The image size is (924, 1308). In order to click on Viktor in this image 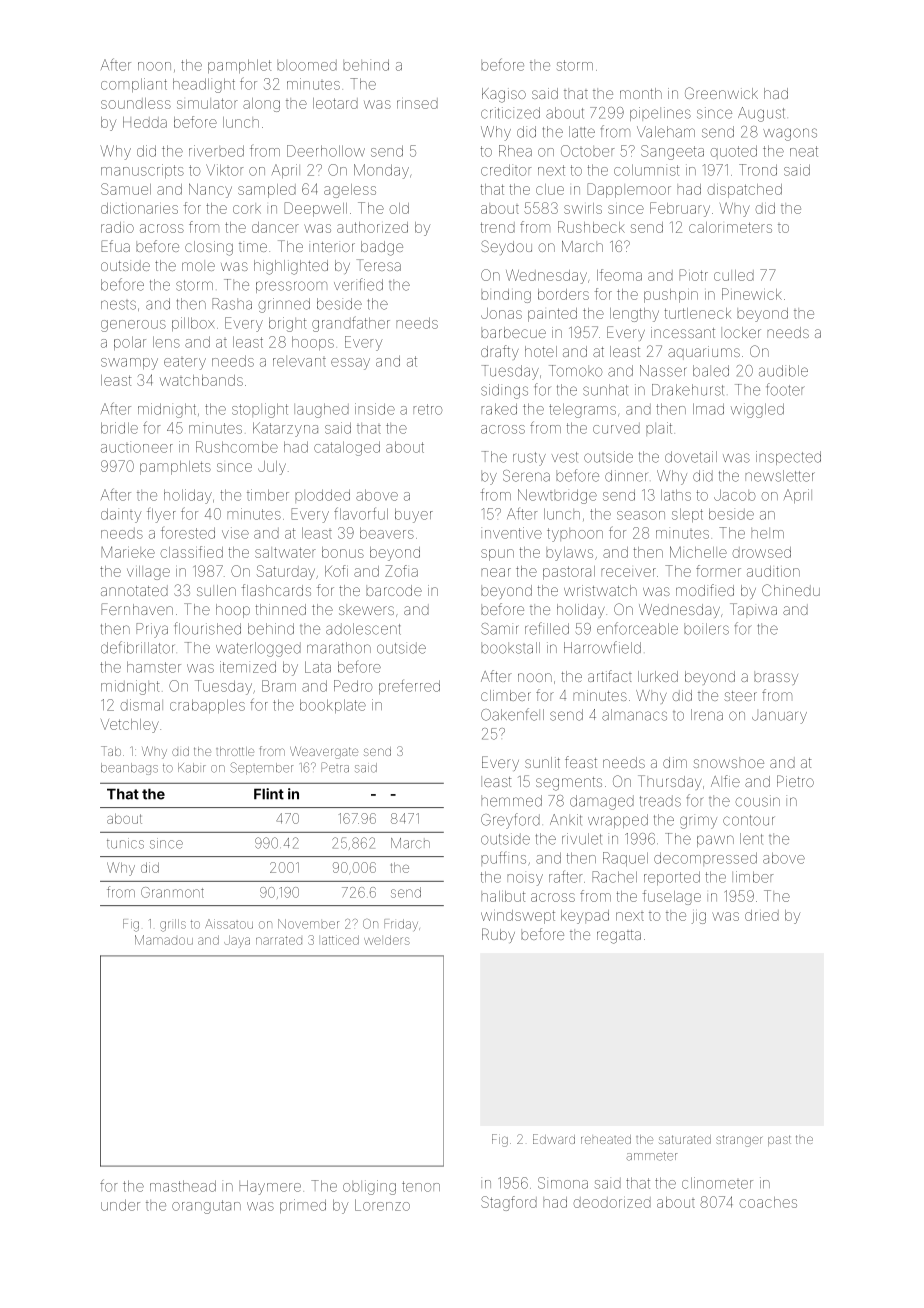, I will do `click(224, 170)`.
